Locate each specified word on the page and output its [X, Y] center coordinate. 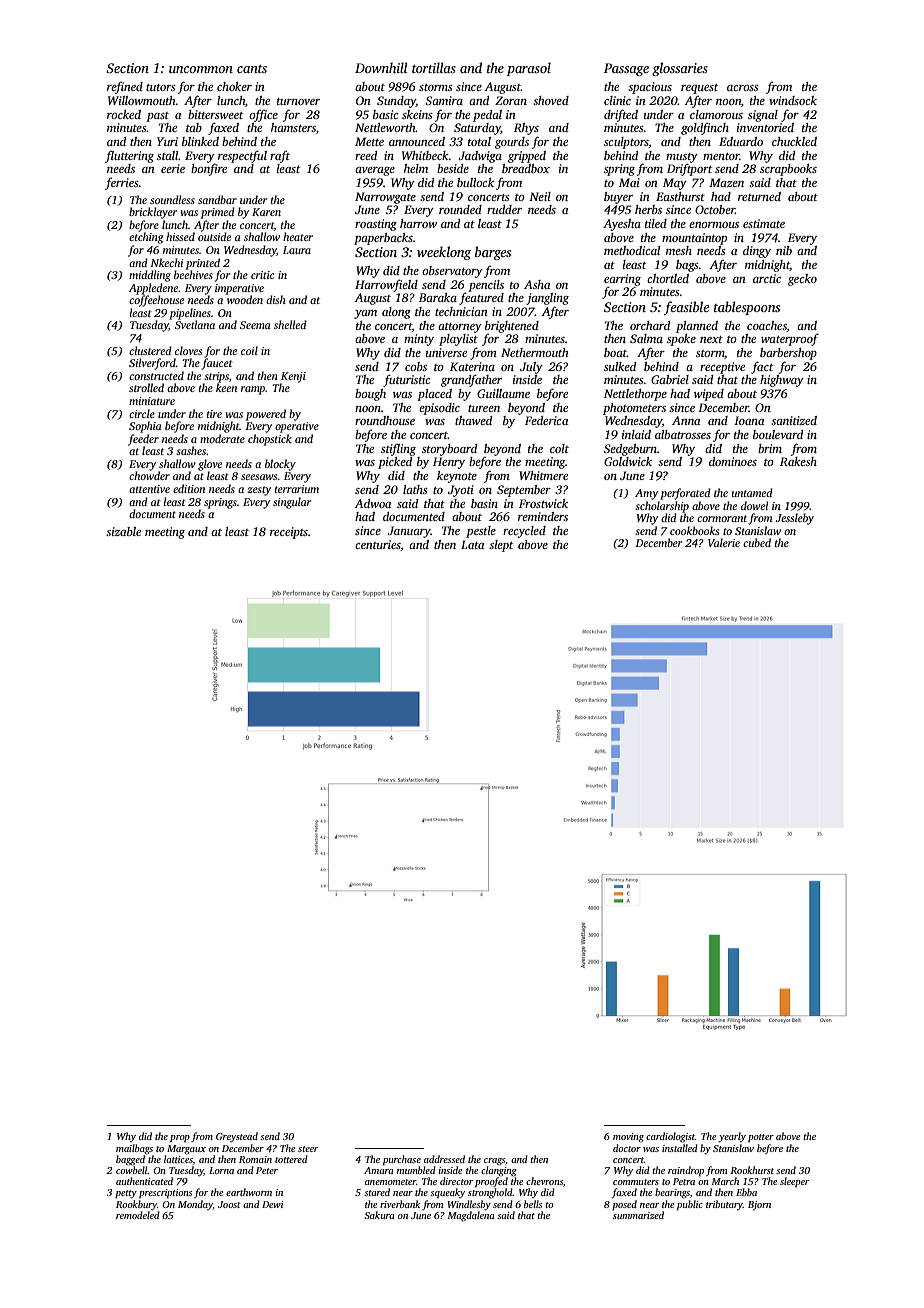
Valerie [724, 542]
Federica [546, 420]
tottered [291, 1159]
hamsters [293, 127]
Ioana [749, 420]
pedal [487, 116]
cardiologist [670, 1137]
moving [628, 1138]
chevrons [544, 1181]
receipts [289, 533]
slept [501, 546]
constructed [156, 375]
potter [761, 1138]
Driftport [689, 169]
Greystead [237, 1137]
